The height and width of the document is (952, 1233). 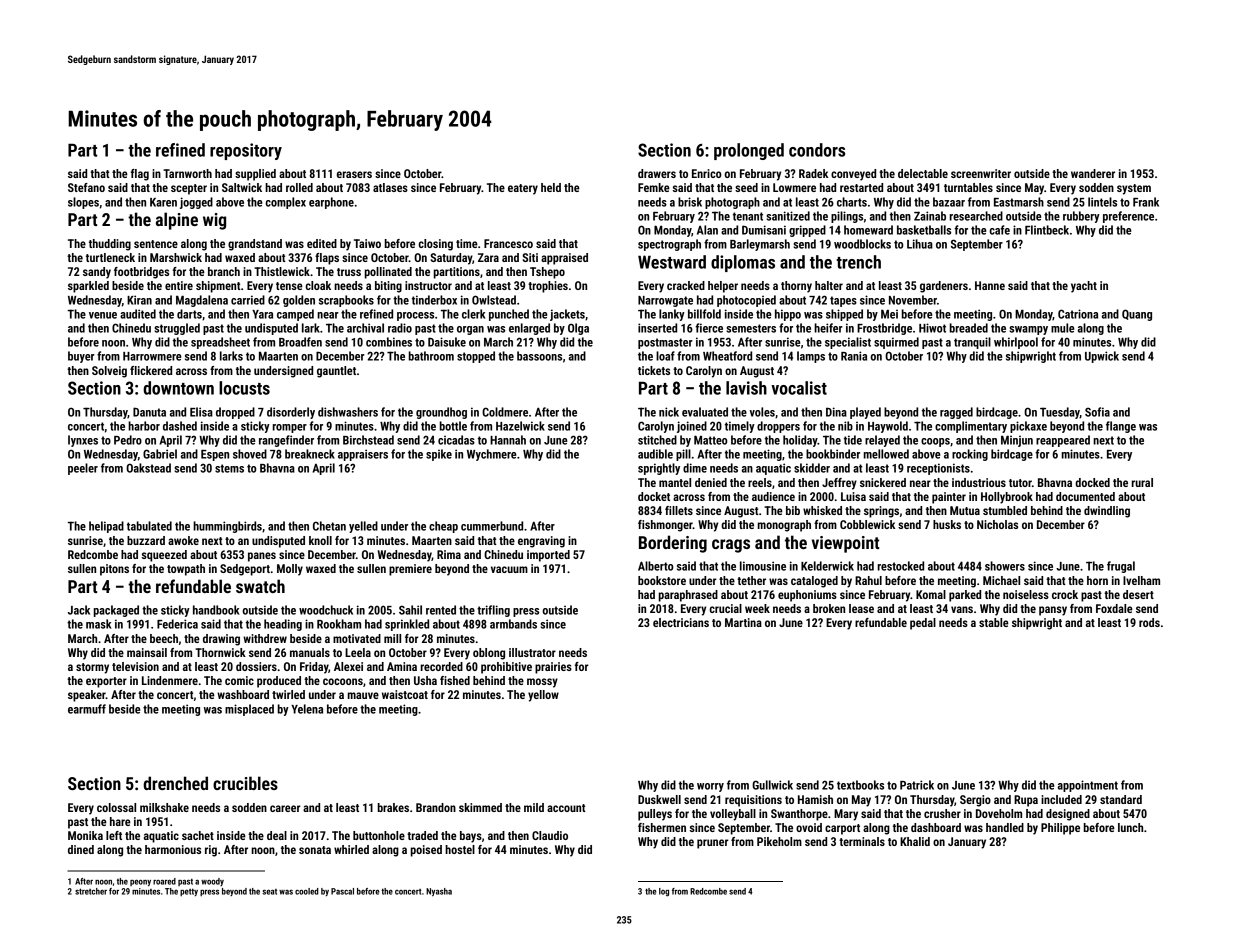 What do you see at coordinates (915, 841) in the document?
I see `Khalid` at bounding box center [915, 841].
